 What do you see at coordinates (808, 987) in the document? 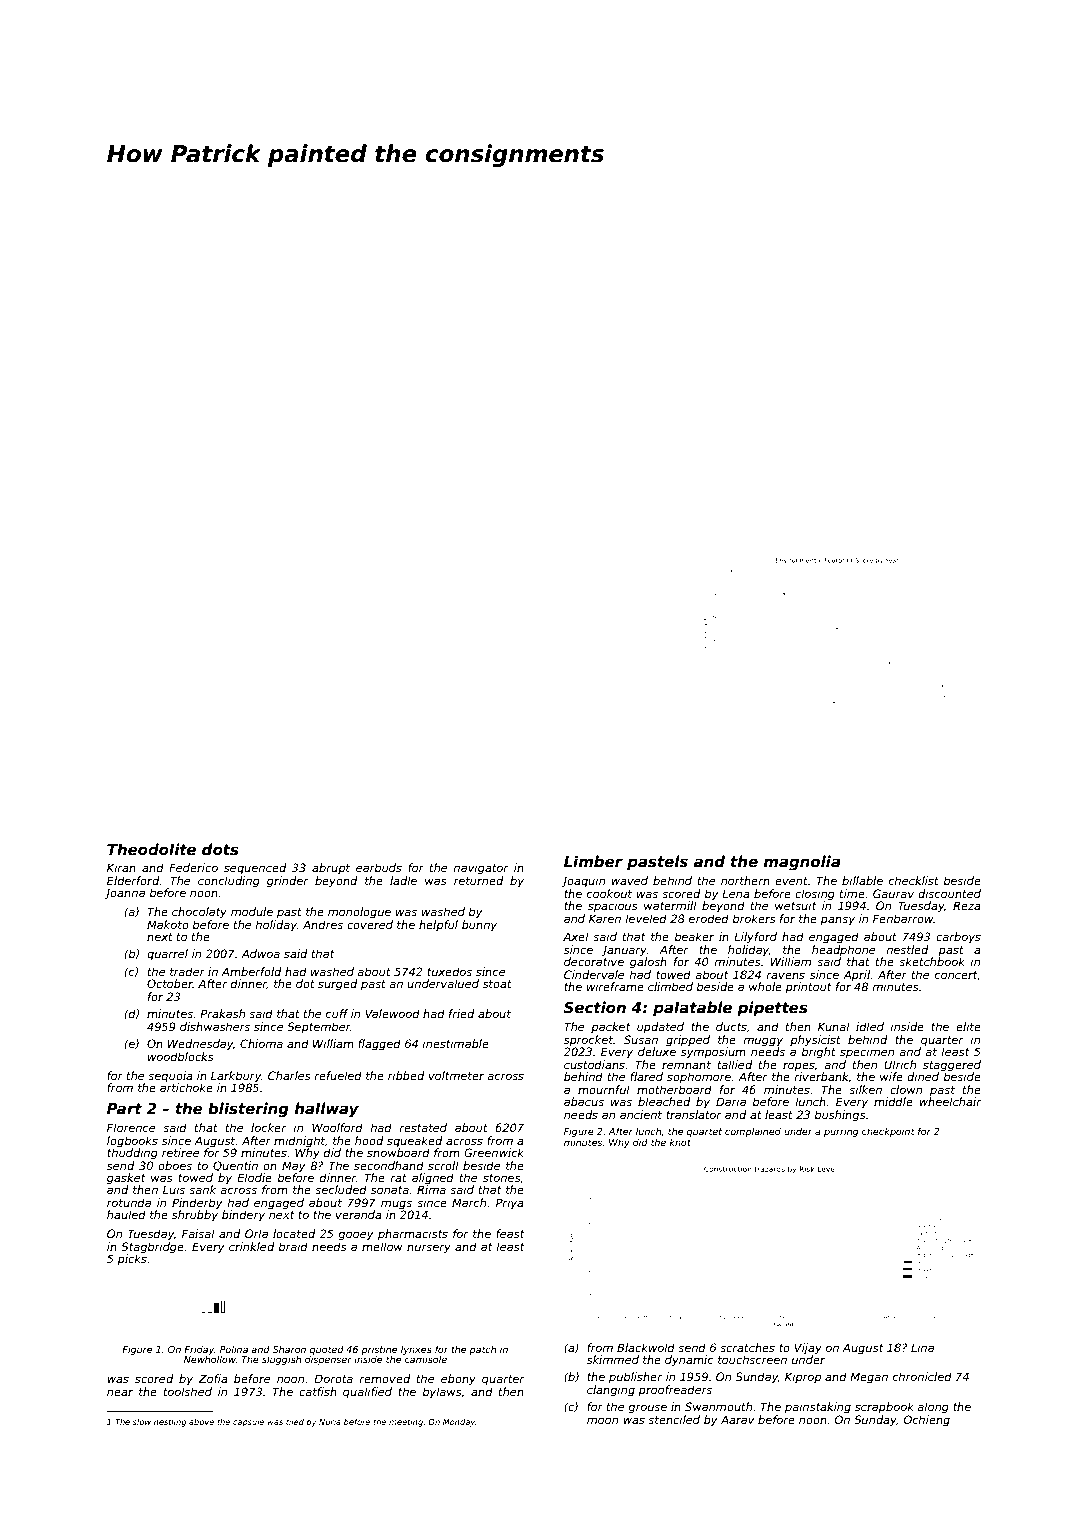
I see `printout` at bounding box center [808, 987].
